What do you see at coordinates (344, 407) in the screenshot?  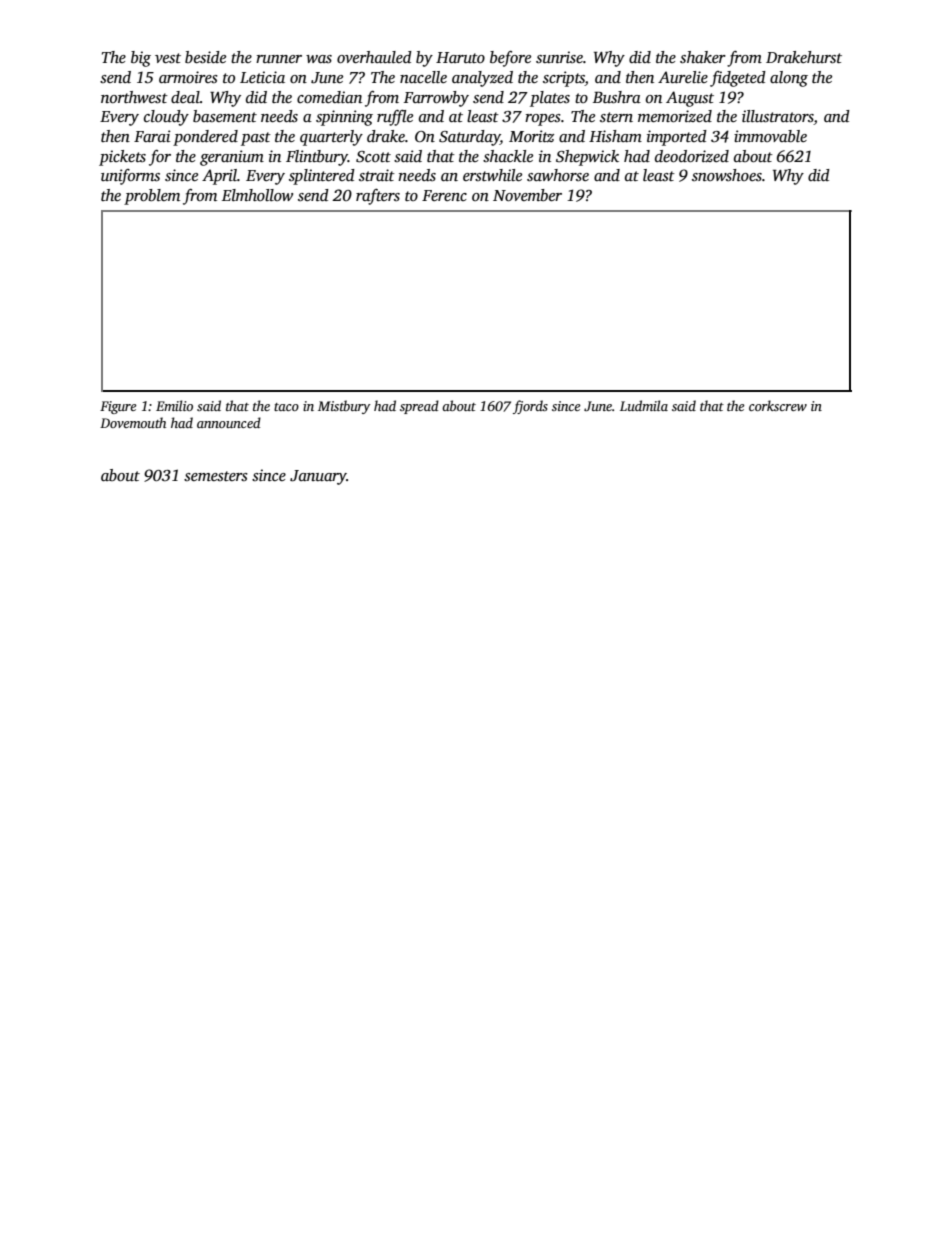 I see `Mistbury` at bounding box center [344, 407].
